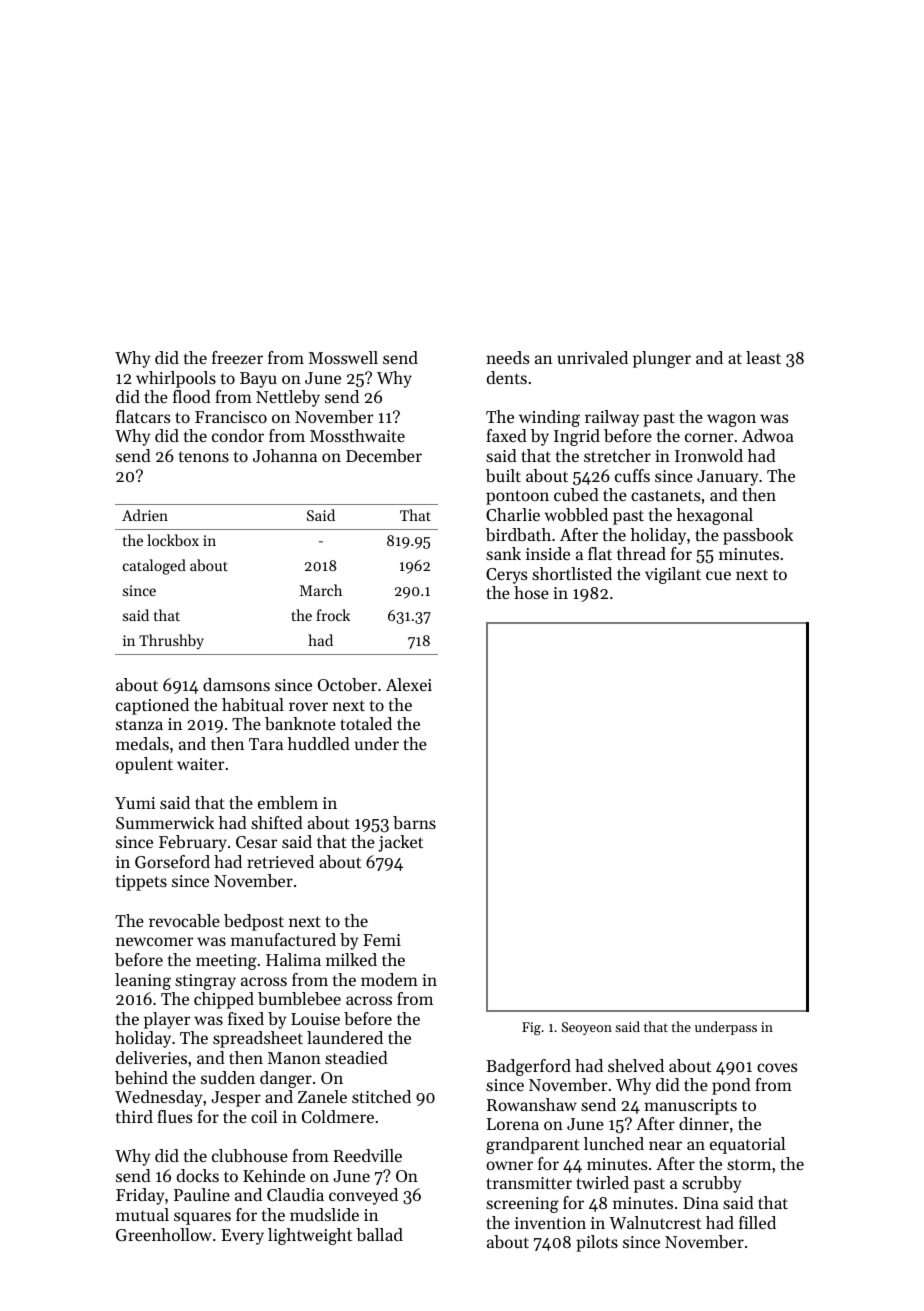  Describe the element at coordinates (144, 765) in the screenshot. I see `opulent` at that location.
